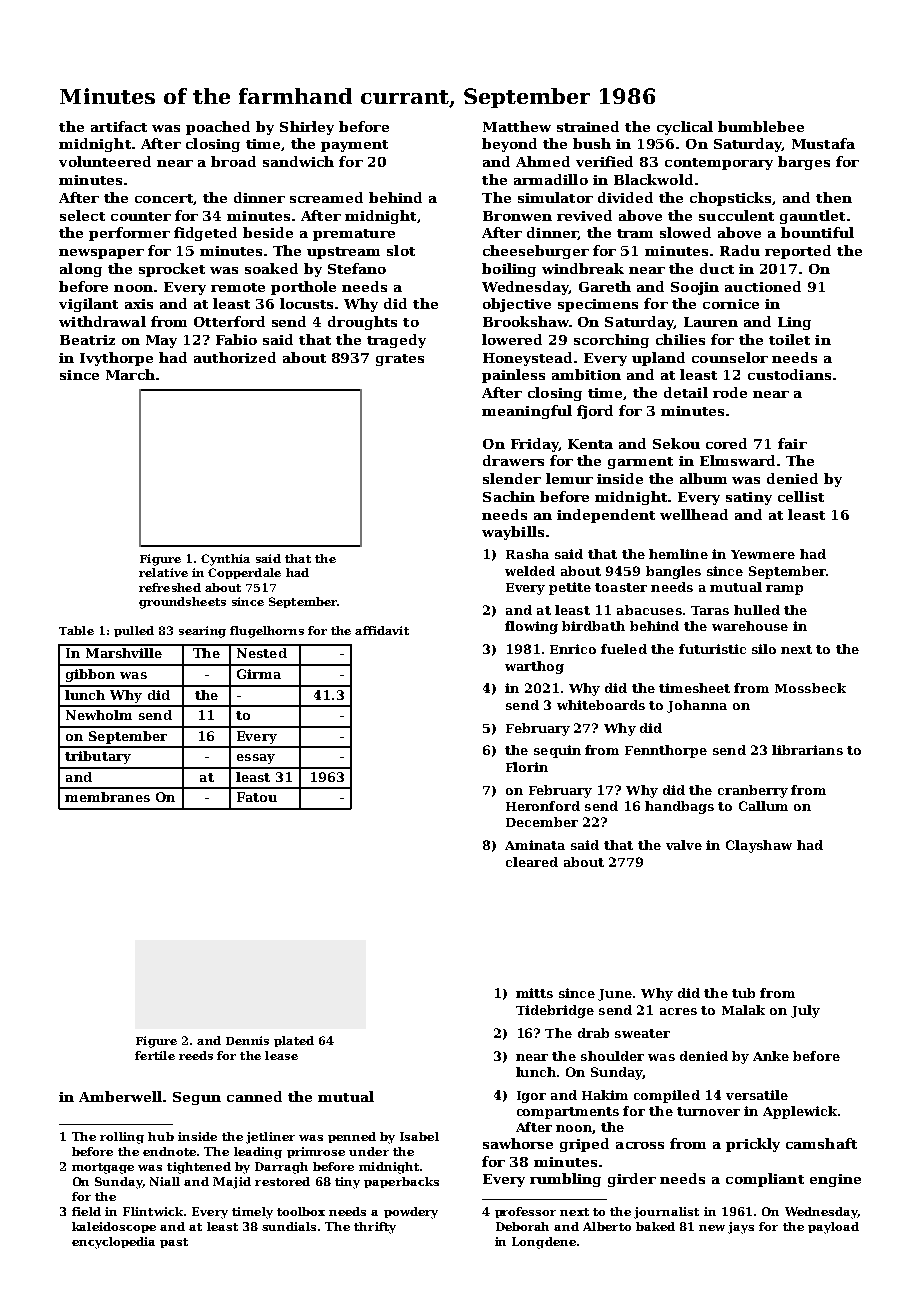  What do you see at coordinates (238, 287) in the page?
I see `remote` at bounding box center [238, 287].
